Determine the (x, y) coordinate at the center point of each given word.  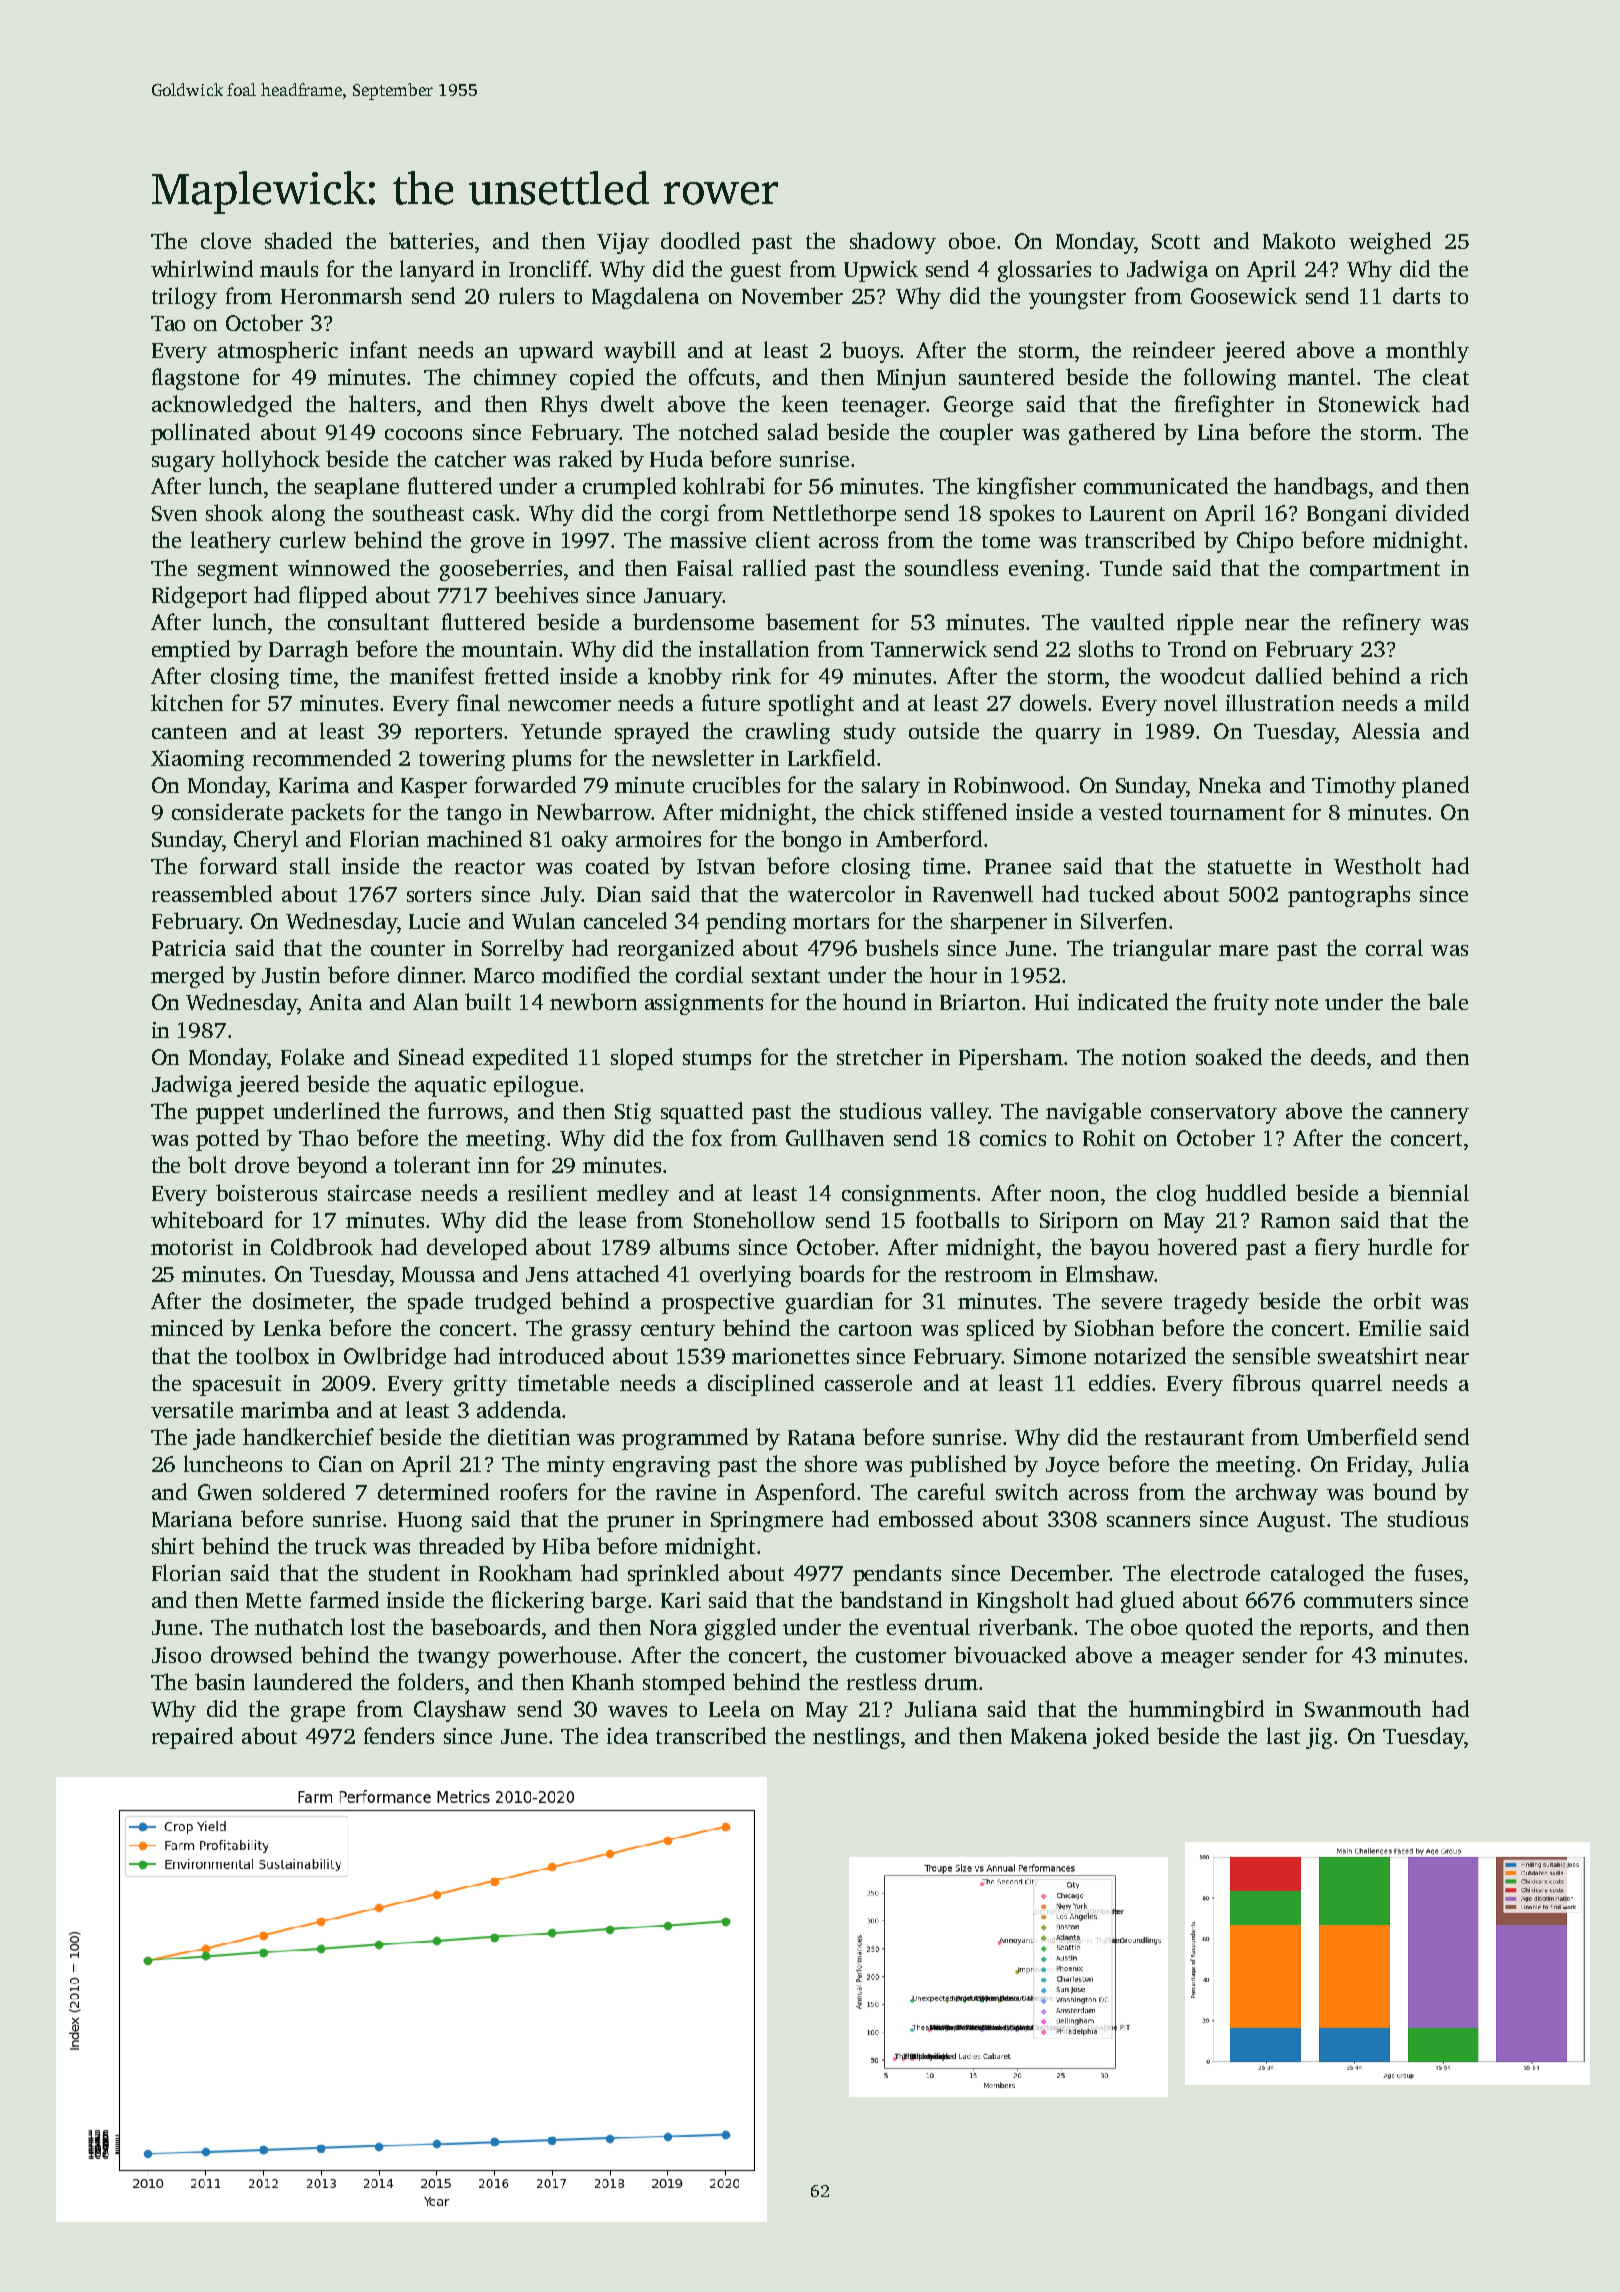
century (678, 1331)
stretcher (880, 1056)
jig (1319, 1738)
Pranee (1018, 866)
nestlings (856, 1738)
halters (382, 403)
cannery (1430, 1116)
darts (1416, 295)
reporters (458, 734)
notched (718, 431)
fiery (1337, 1249)
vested (1130, 811)
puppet (230, 1114)
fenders (399, 1735)
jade (214, 1439)
